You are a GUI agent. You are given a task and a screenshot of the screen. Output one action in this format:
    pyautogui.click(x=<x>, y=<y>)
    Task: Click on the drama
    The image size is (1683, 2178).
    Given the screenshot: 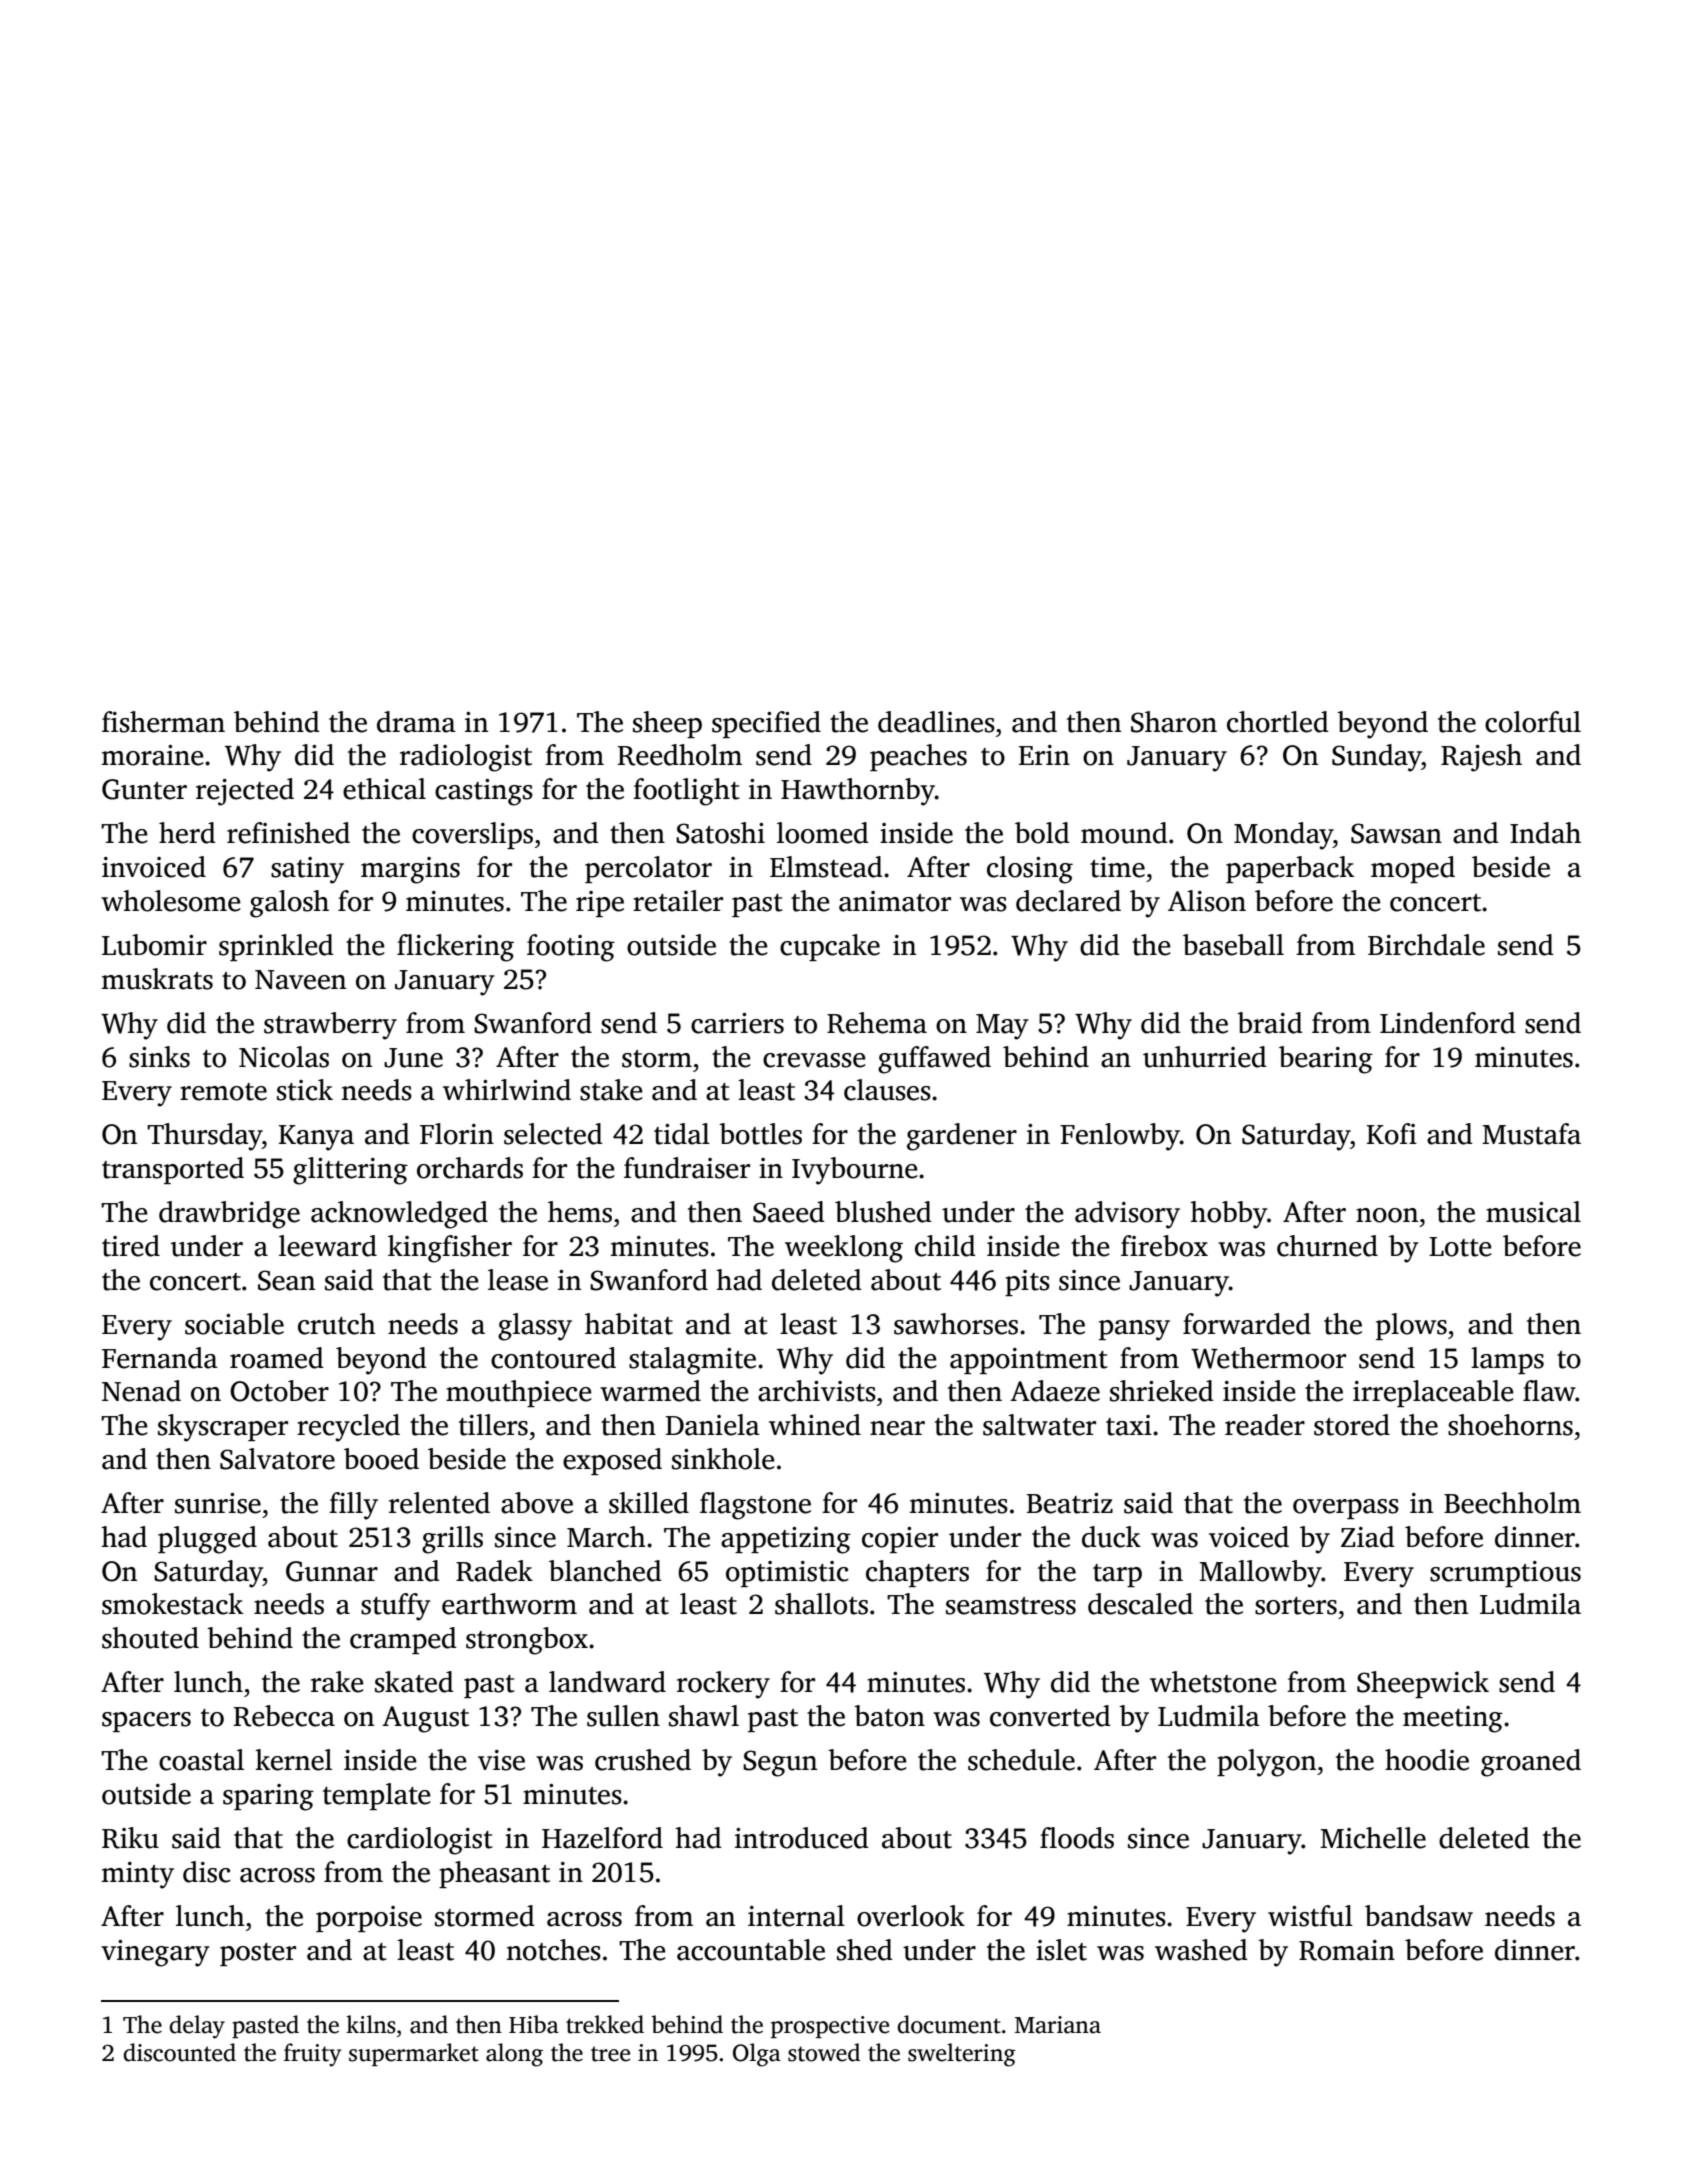 What is the action you would take?
    pyautogui.click(x=416, y=722)
